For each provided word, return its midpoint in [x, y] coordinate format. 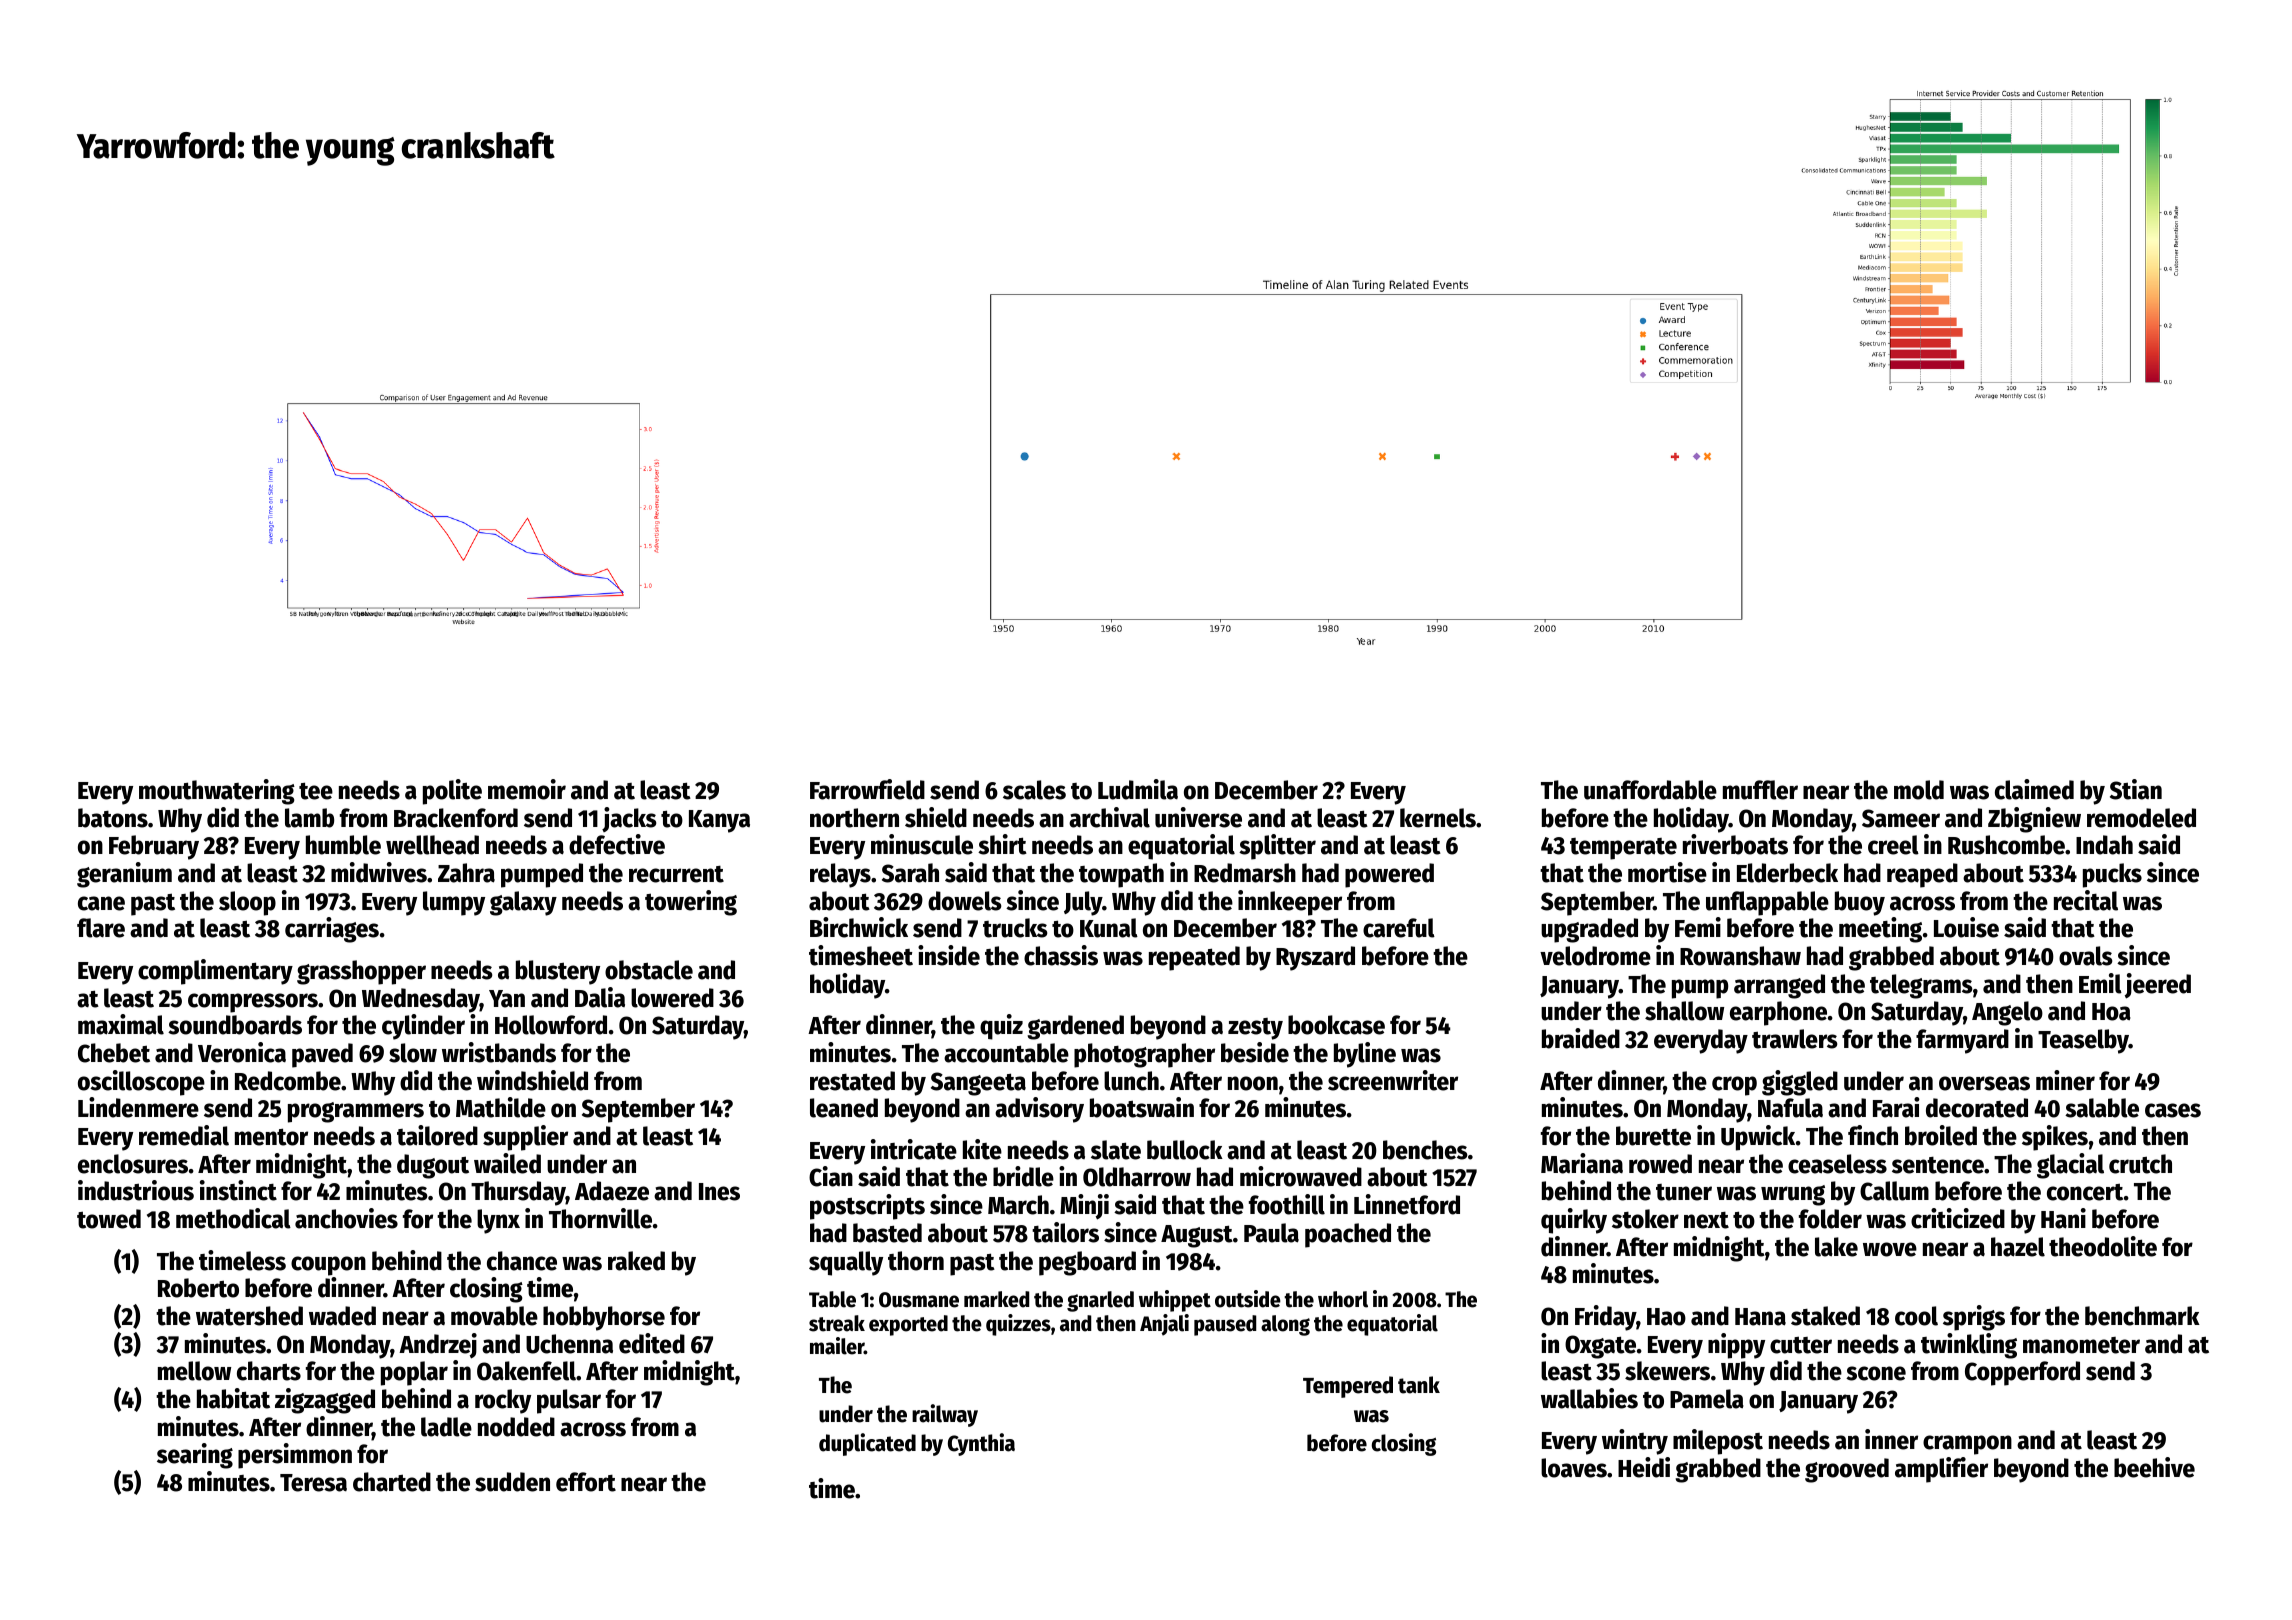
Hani [2063, 1218]
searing [195, 1456]
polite [452, 792]
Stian [2136, 789]
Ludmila [1138, 789]
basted [887, 1233]
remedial [184, 1135]
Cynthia [981, 1444]
